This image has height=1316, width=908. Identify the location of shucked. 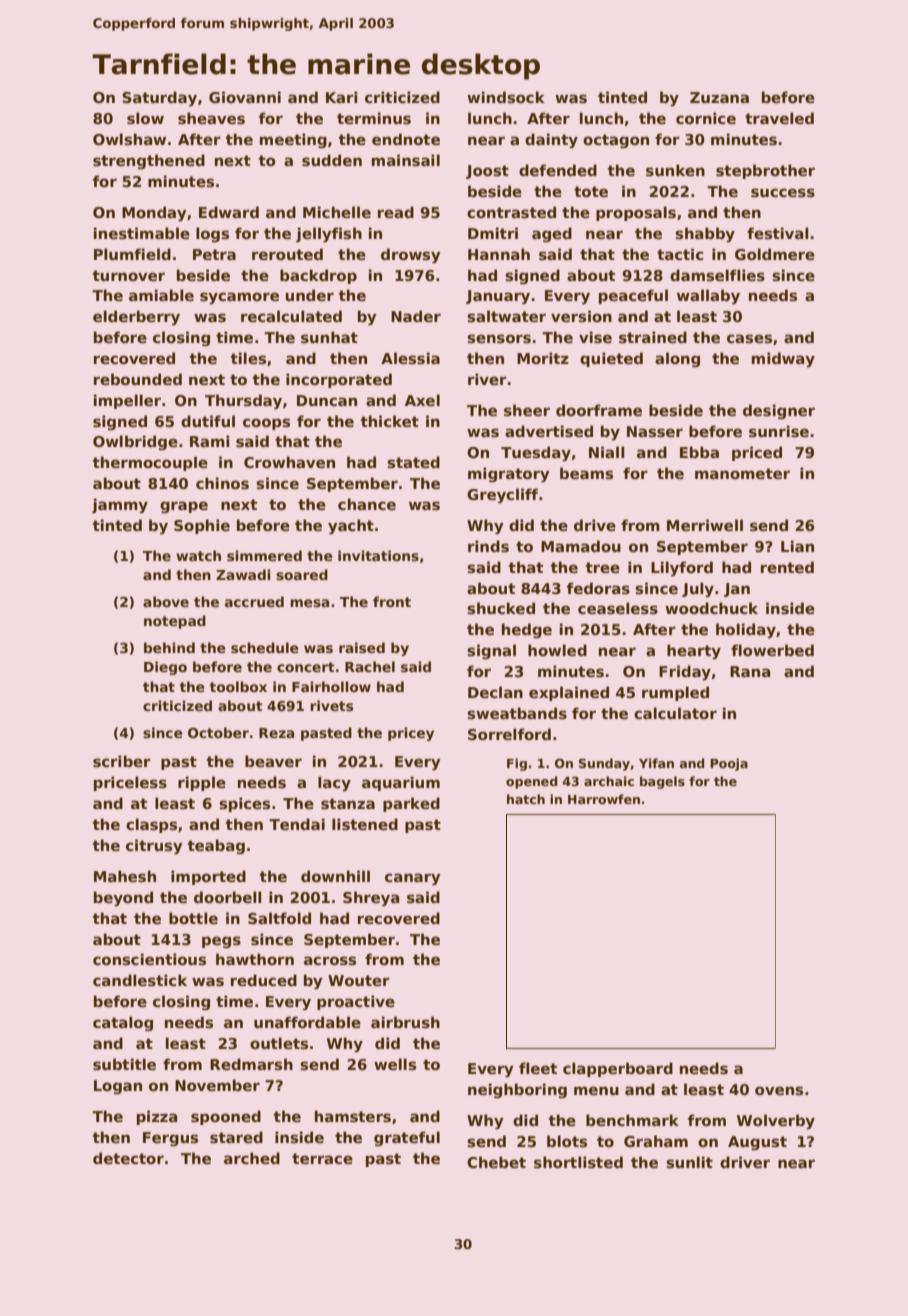
(501, 608).
